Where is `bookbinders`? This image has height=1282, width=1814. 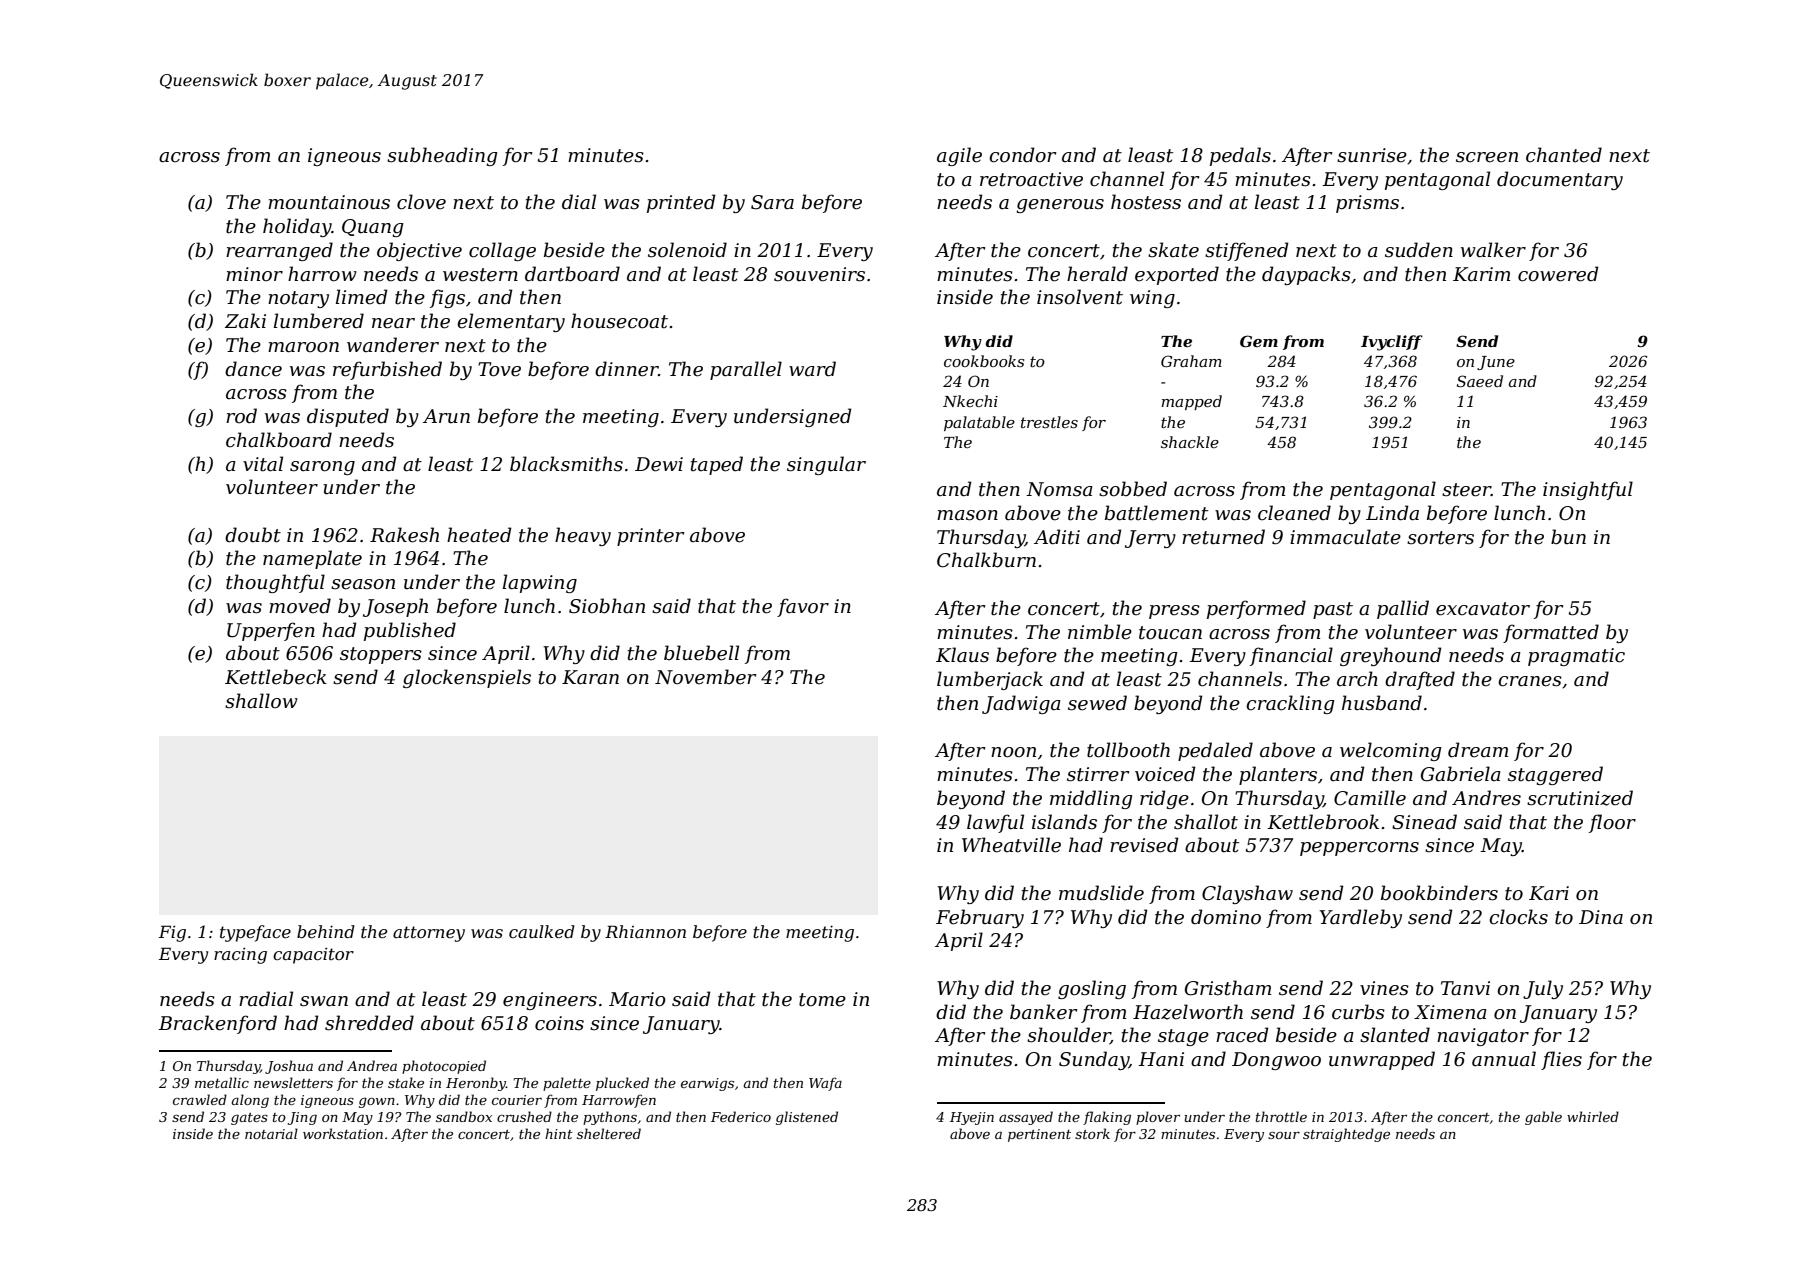
bookbinders is located at coordinates (1439, 893).
